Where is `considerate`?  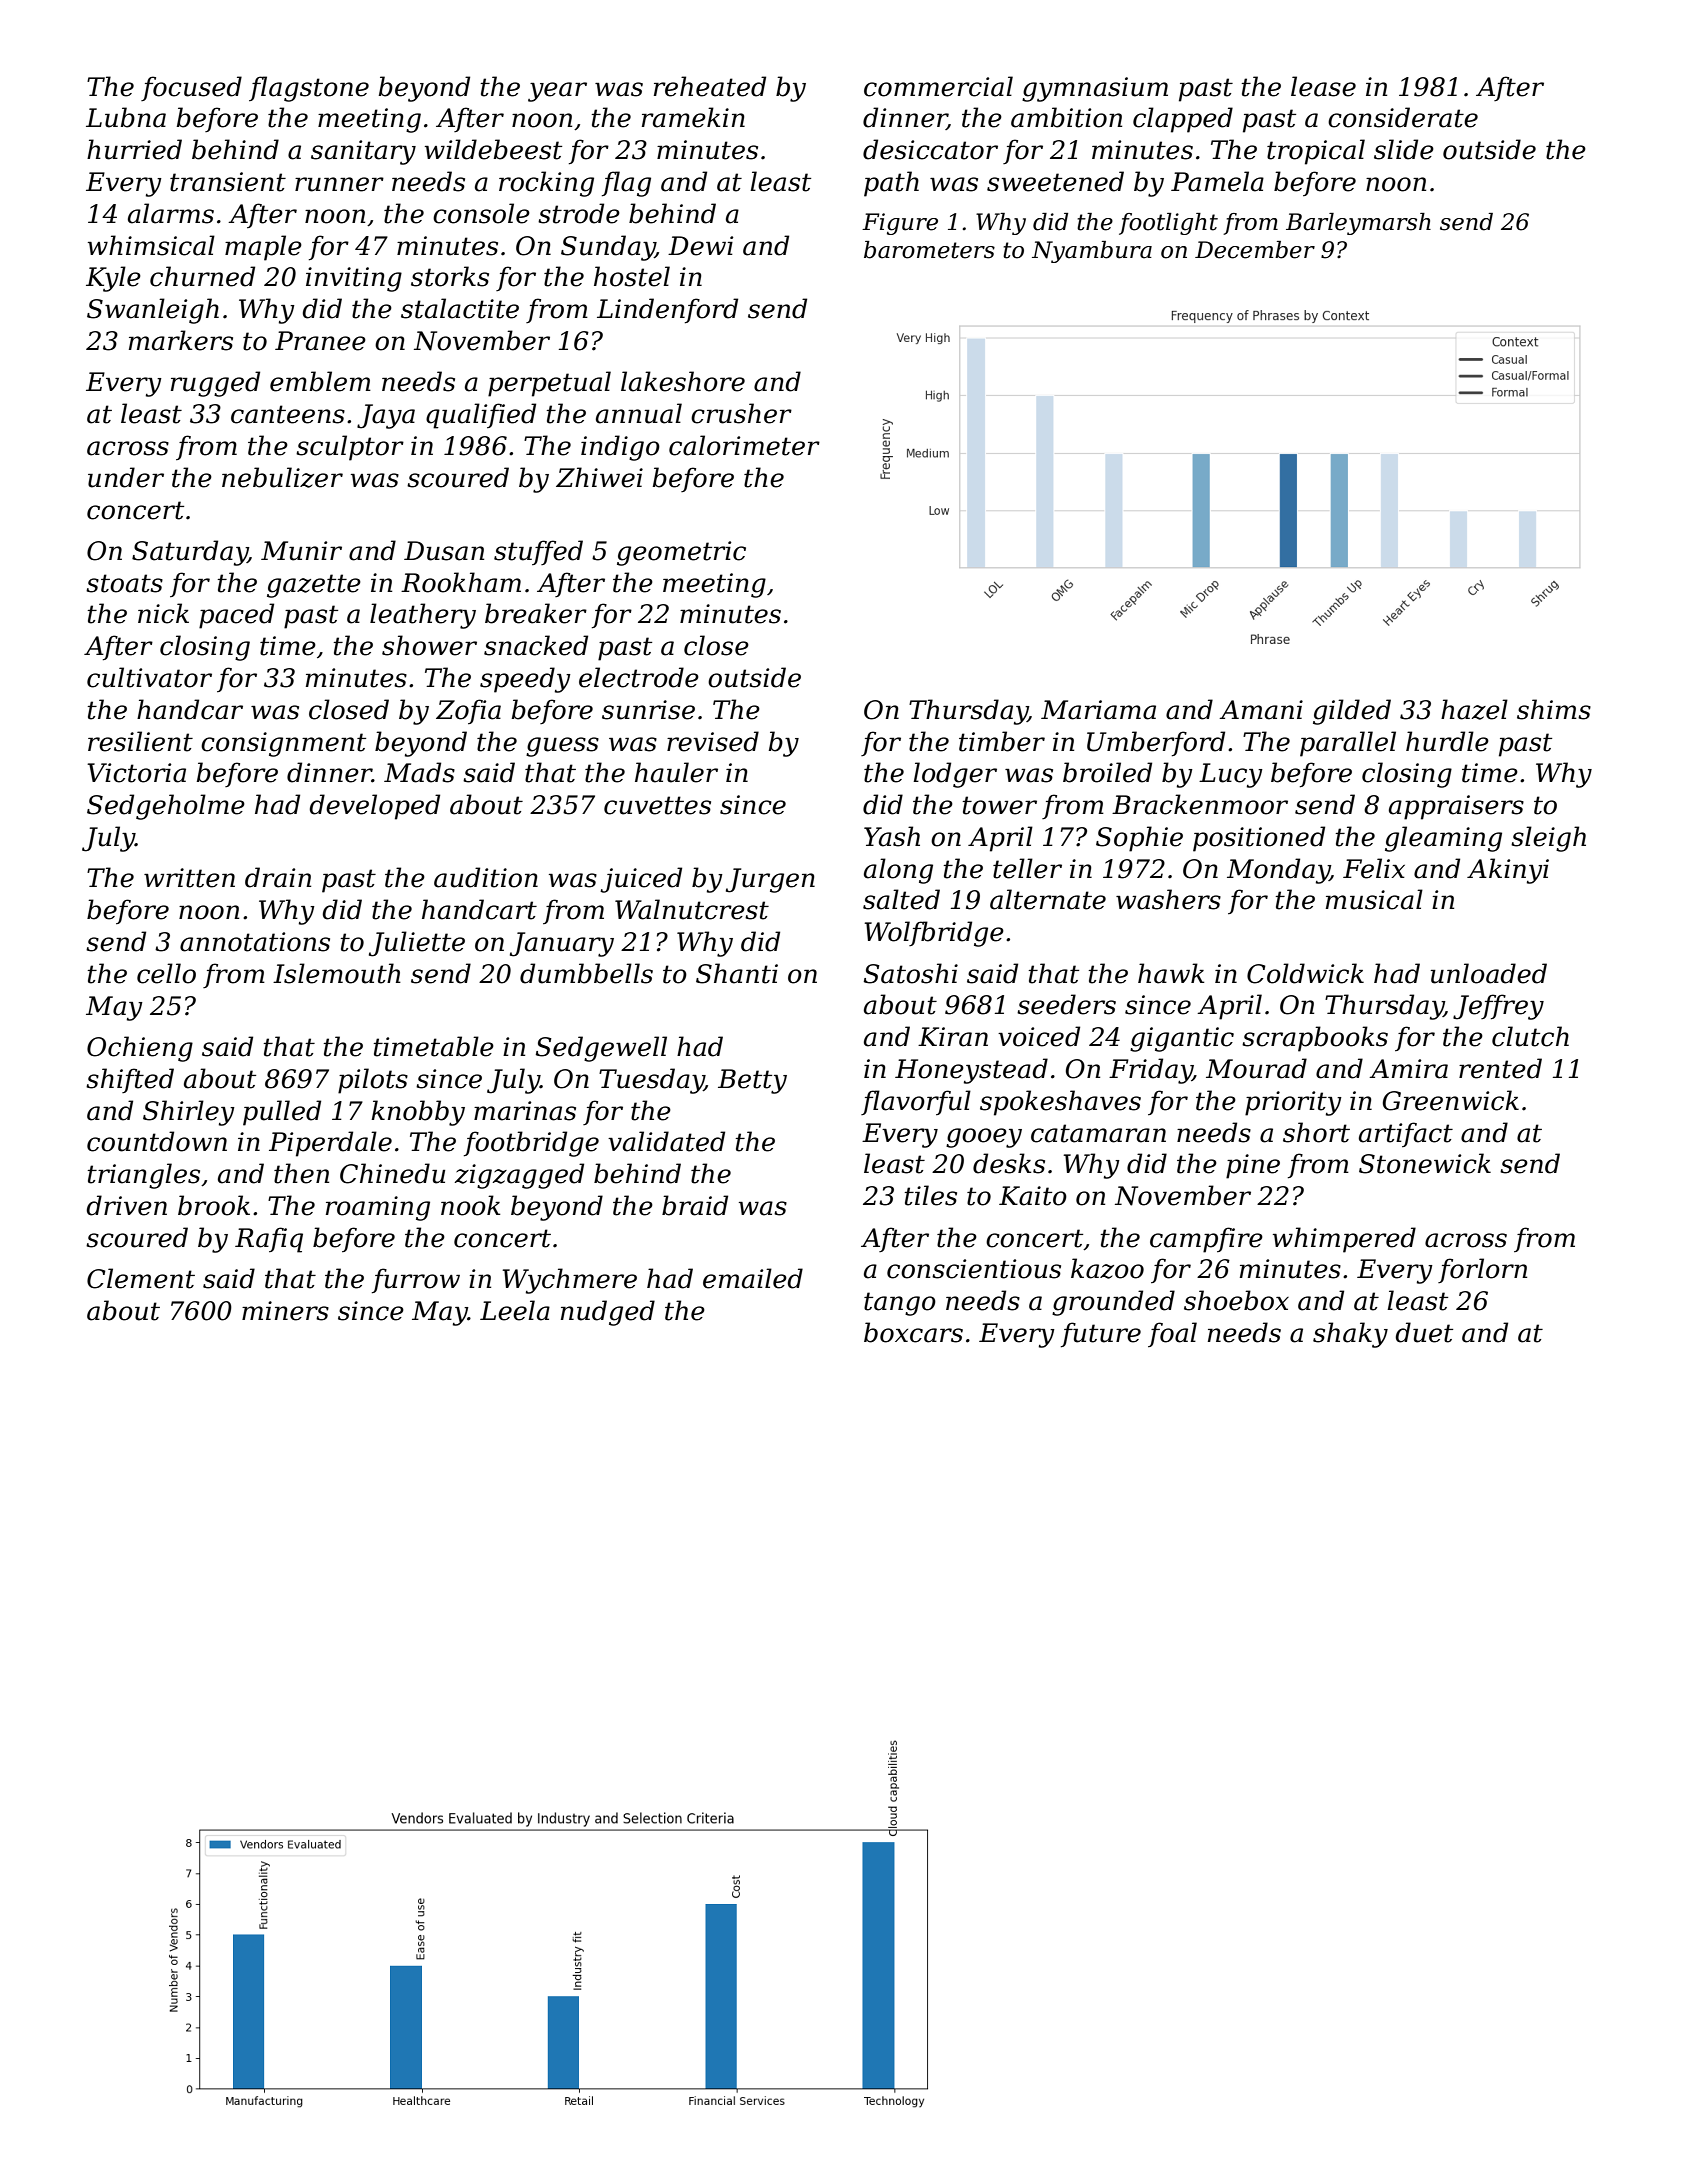
considerate is located at coordinates (1403, 117).
